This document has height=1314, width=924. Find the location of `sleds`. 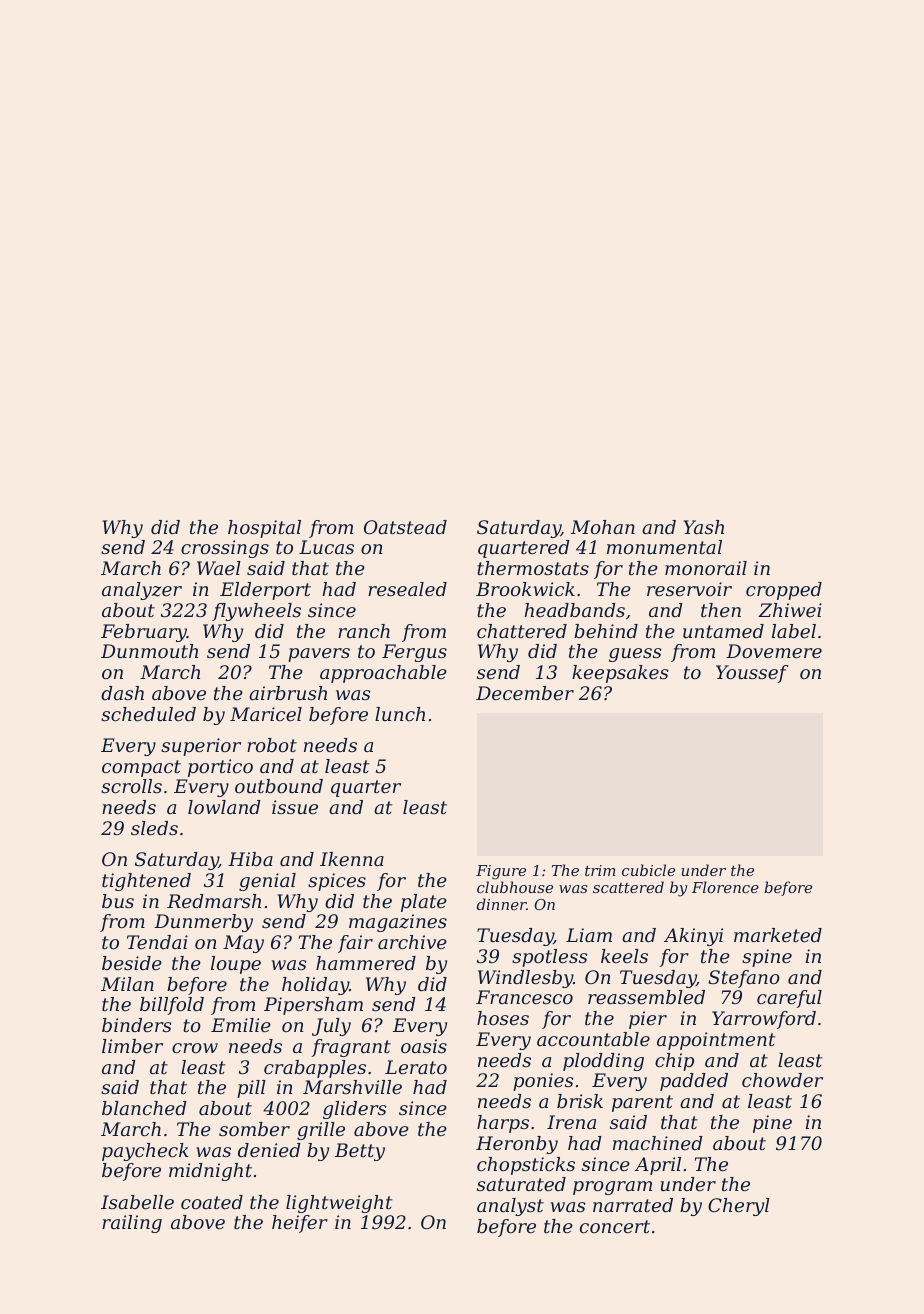

sleds is located at coordinates (154, 828).
